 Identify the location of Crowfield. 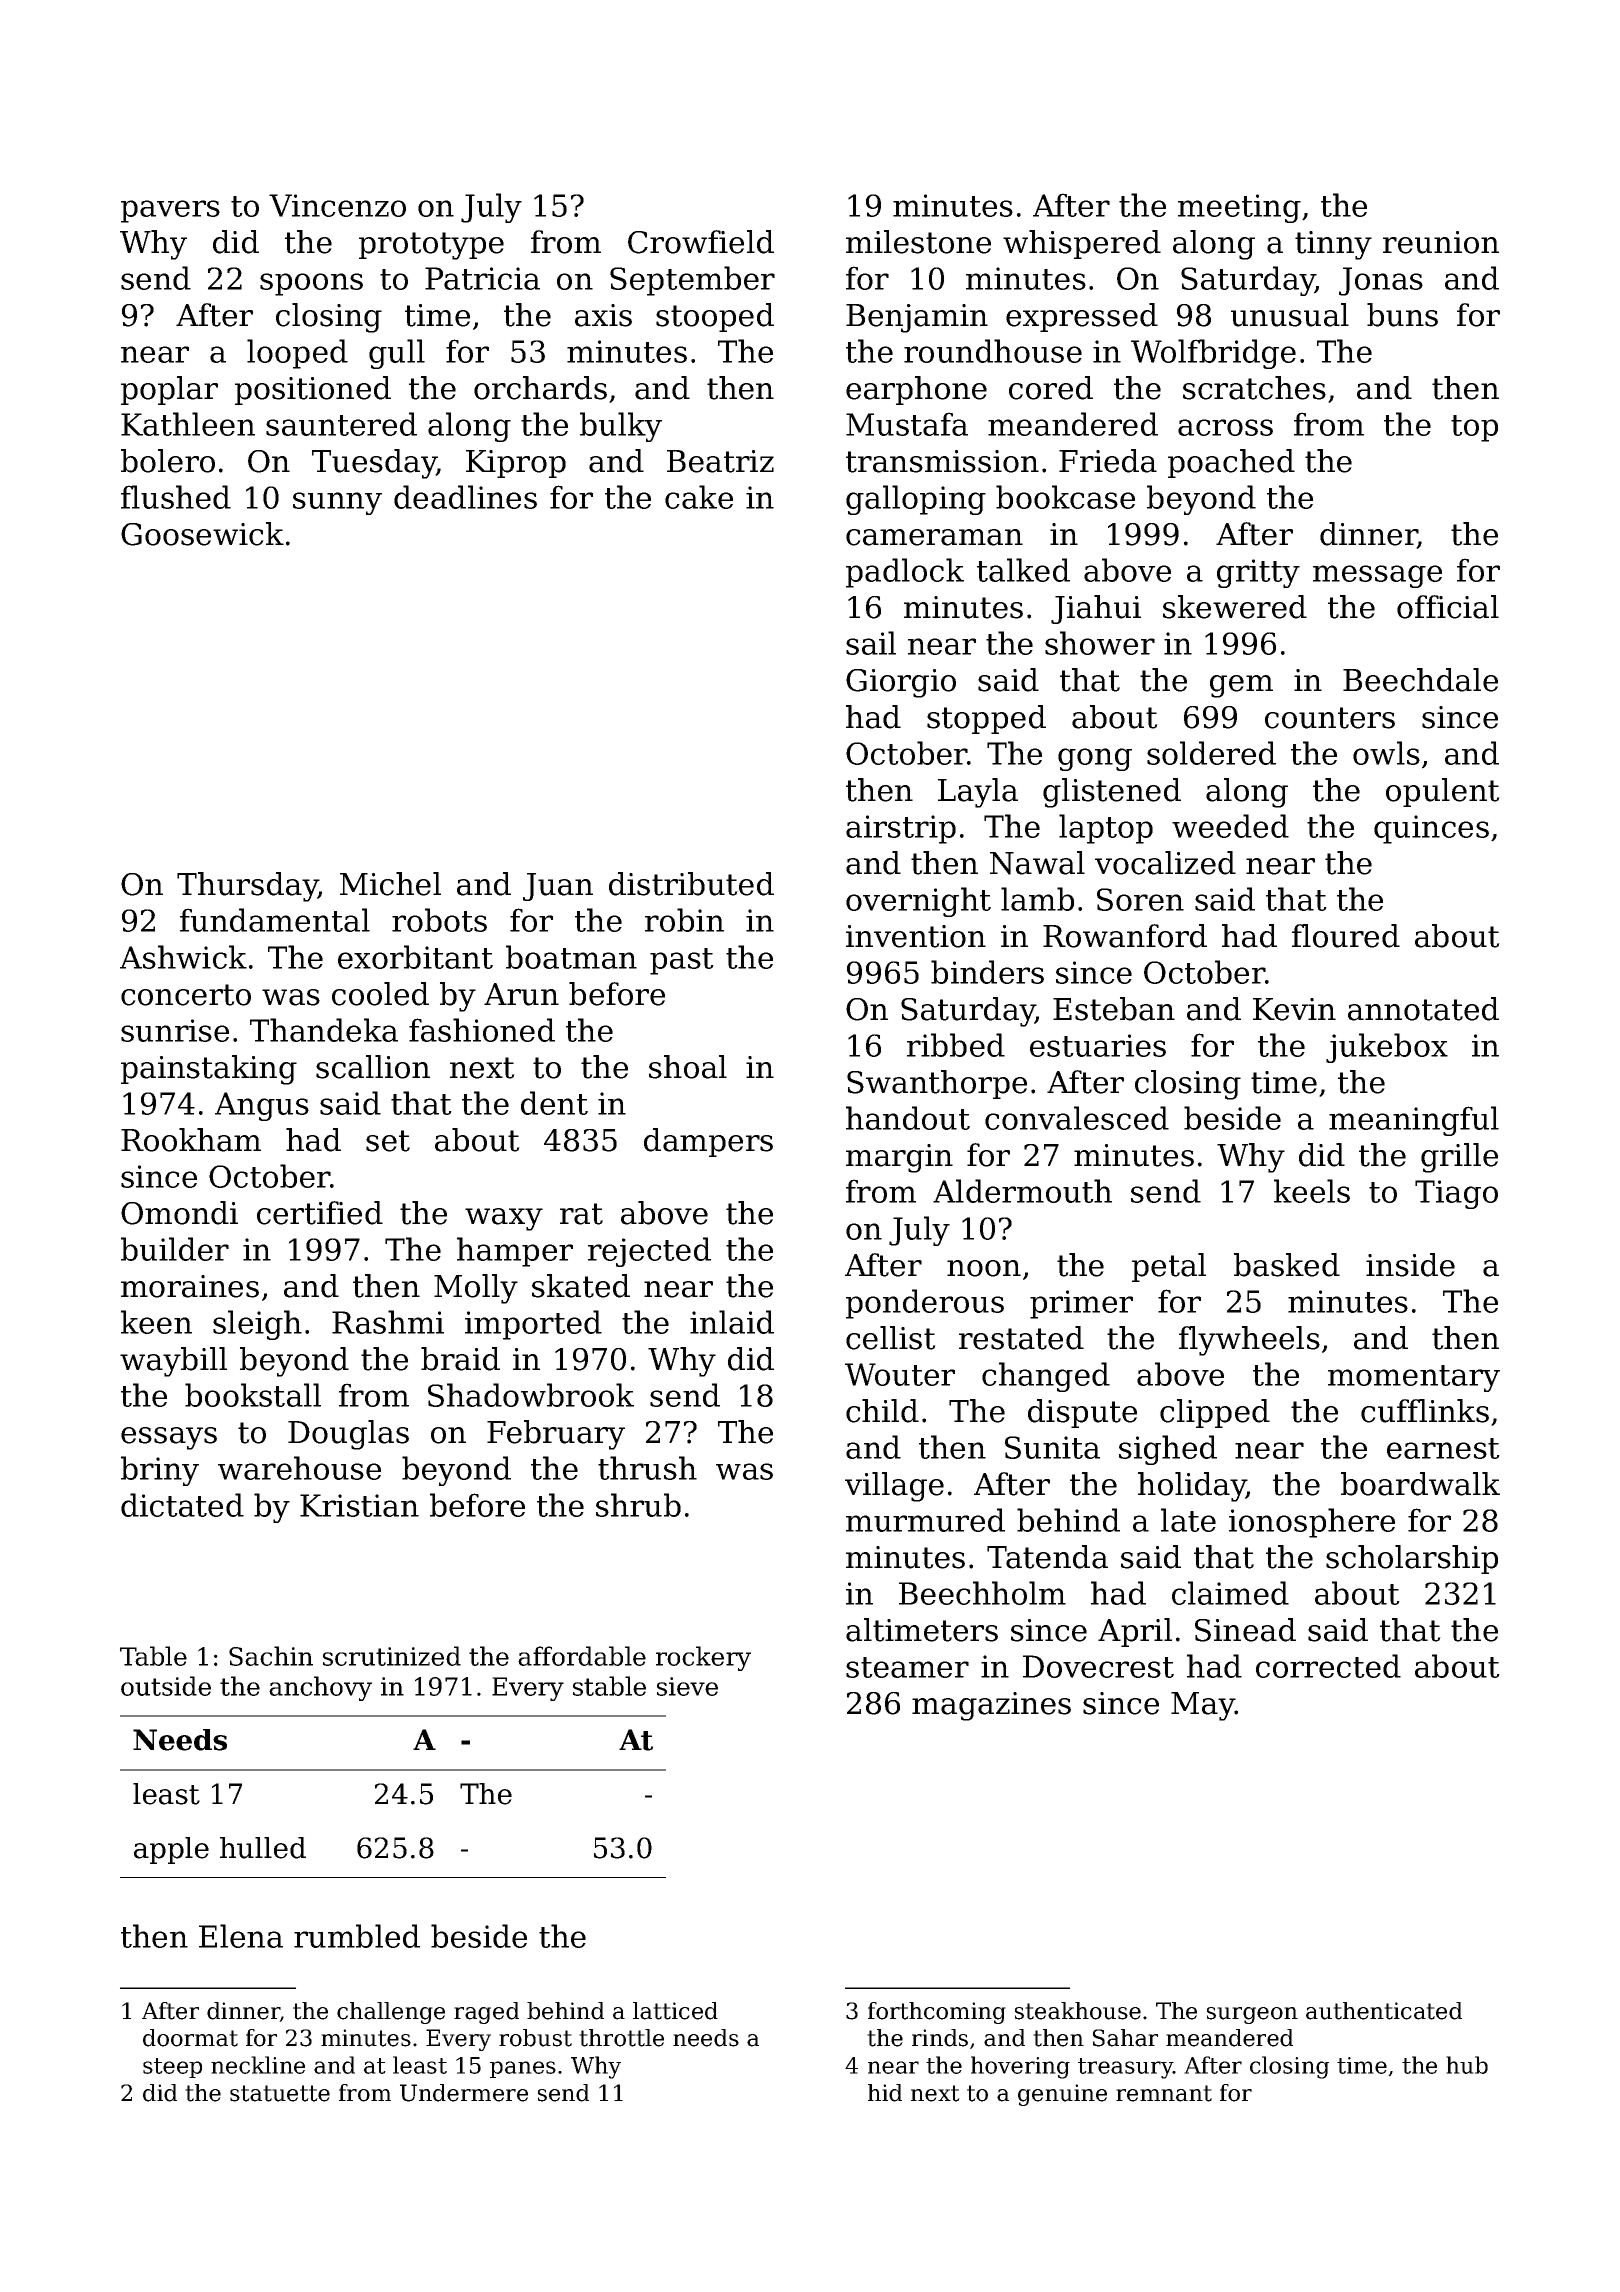
(701, 242).
